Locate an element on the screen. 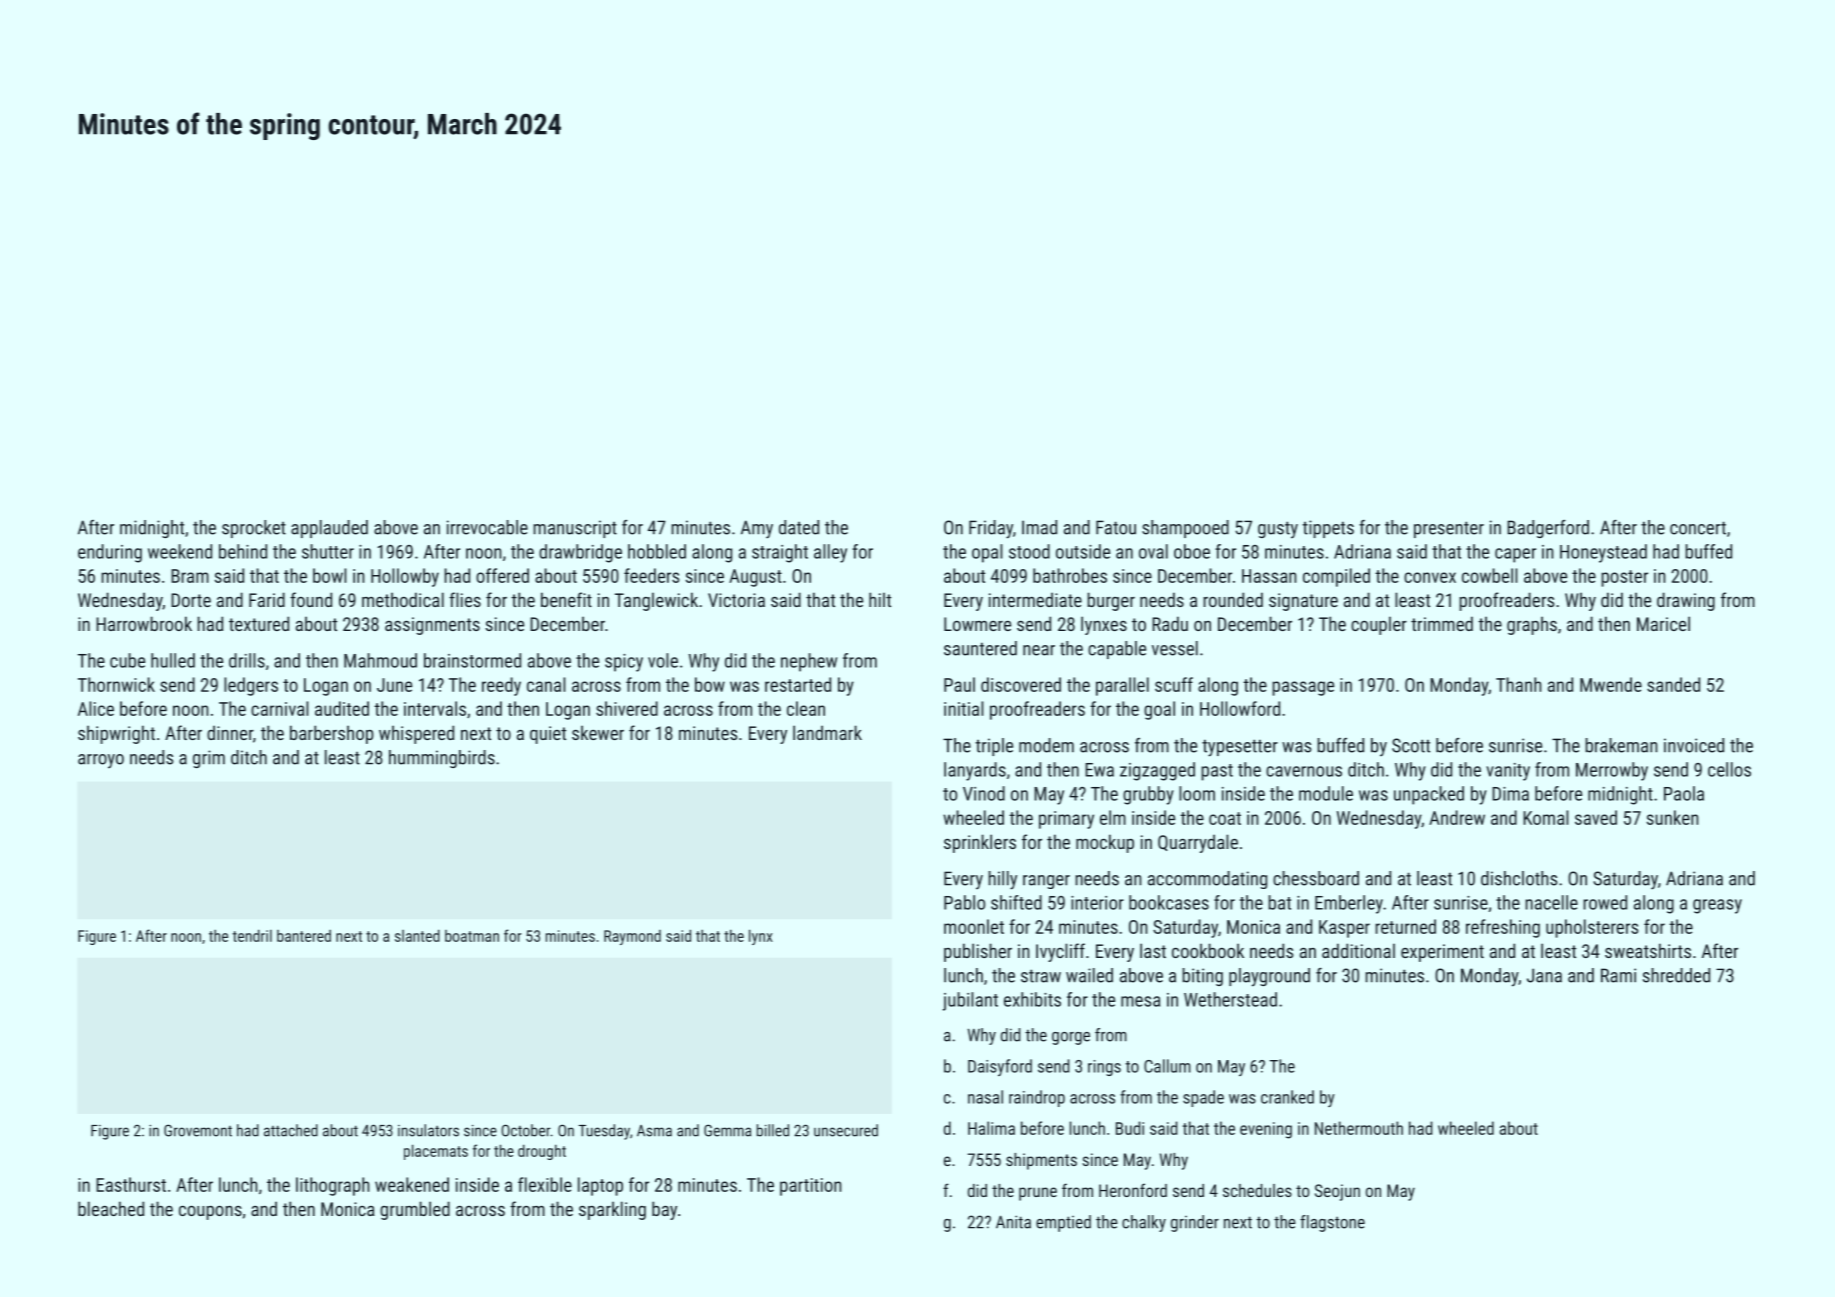  sprinklers is located at coordinates (980, 843).
